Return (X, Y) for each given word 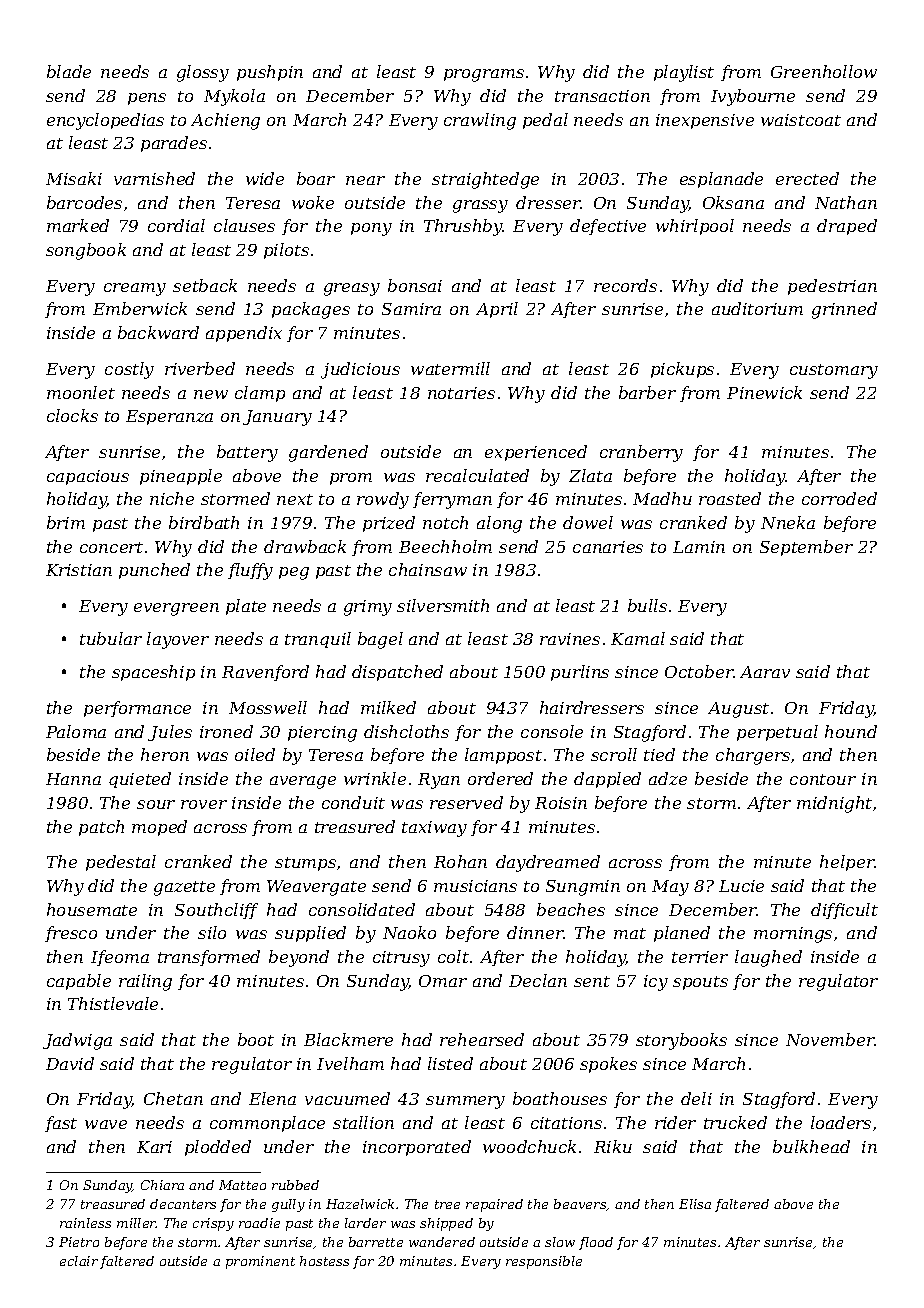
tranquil (318, 640)
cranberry (641, 453)
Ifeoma (120, 958)
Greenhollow (824, 71)
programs (484, 75)
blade (69, 71)
